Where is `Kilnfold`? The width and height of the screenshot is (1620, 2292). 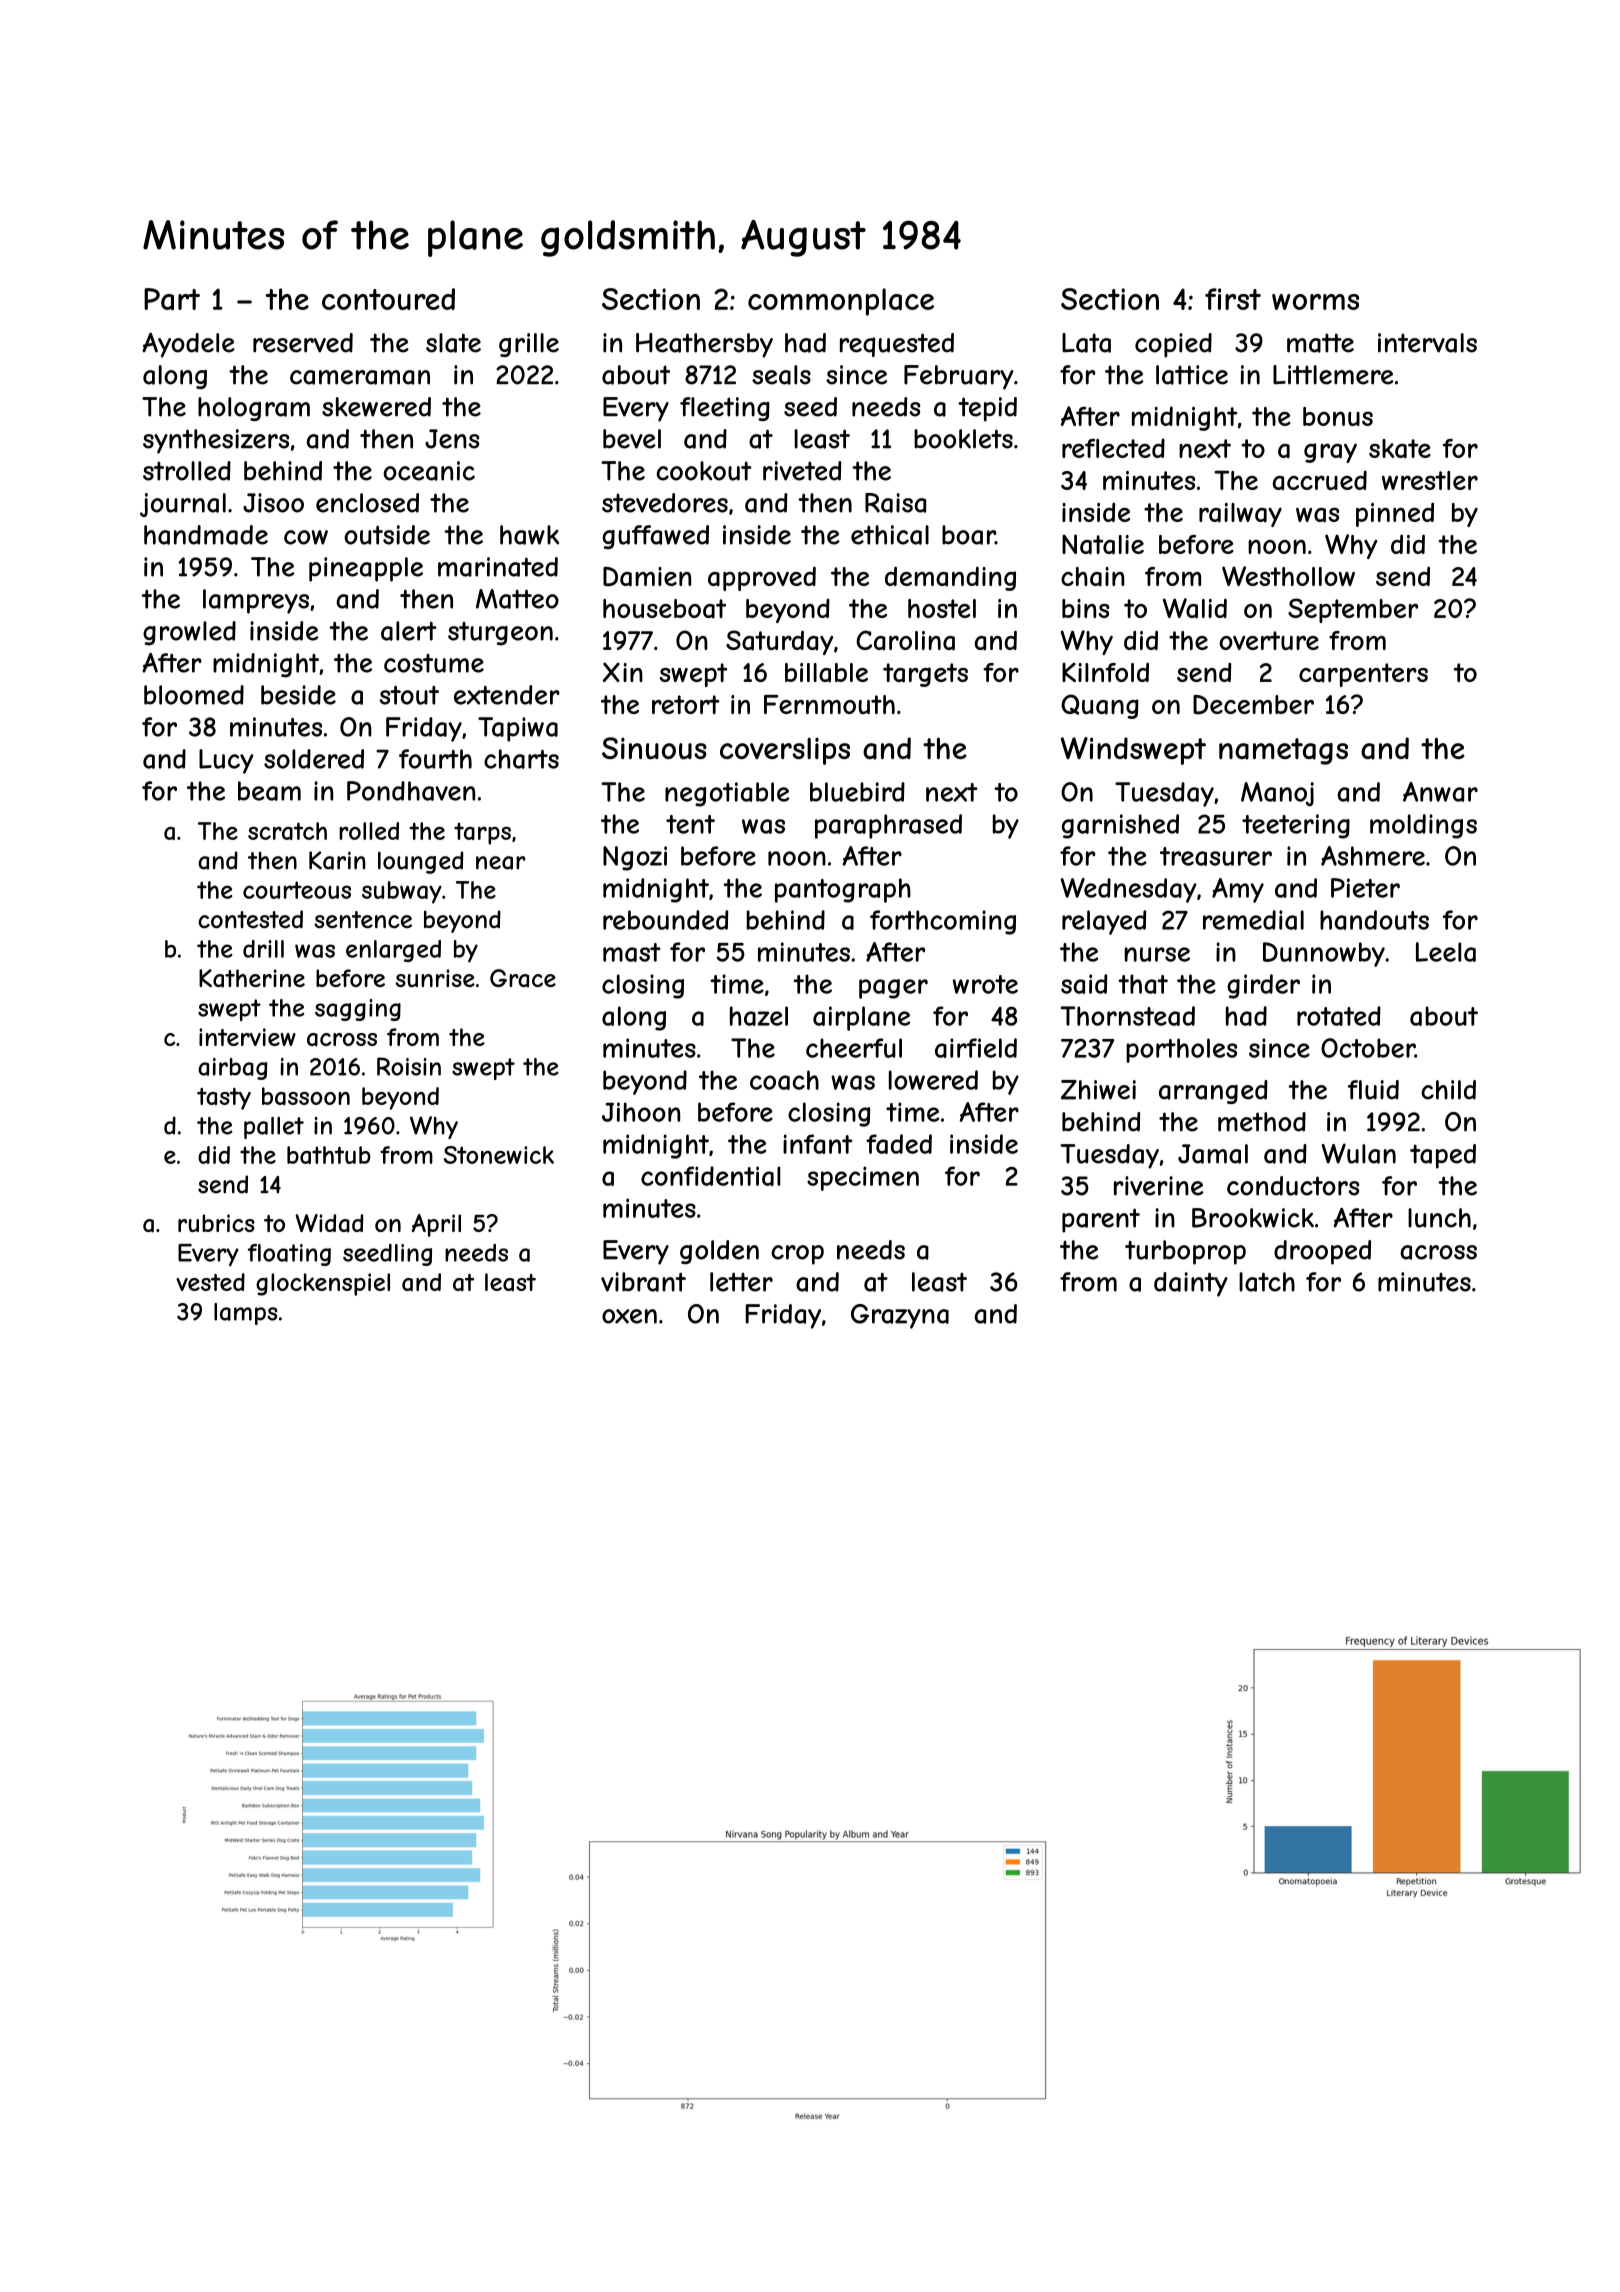
Kilnfold is located at coordinates (1105, 672).
